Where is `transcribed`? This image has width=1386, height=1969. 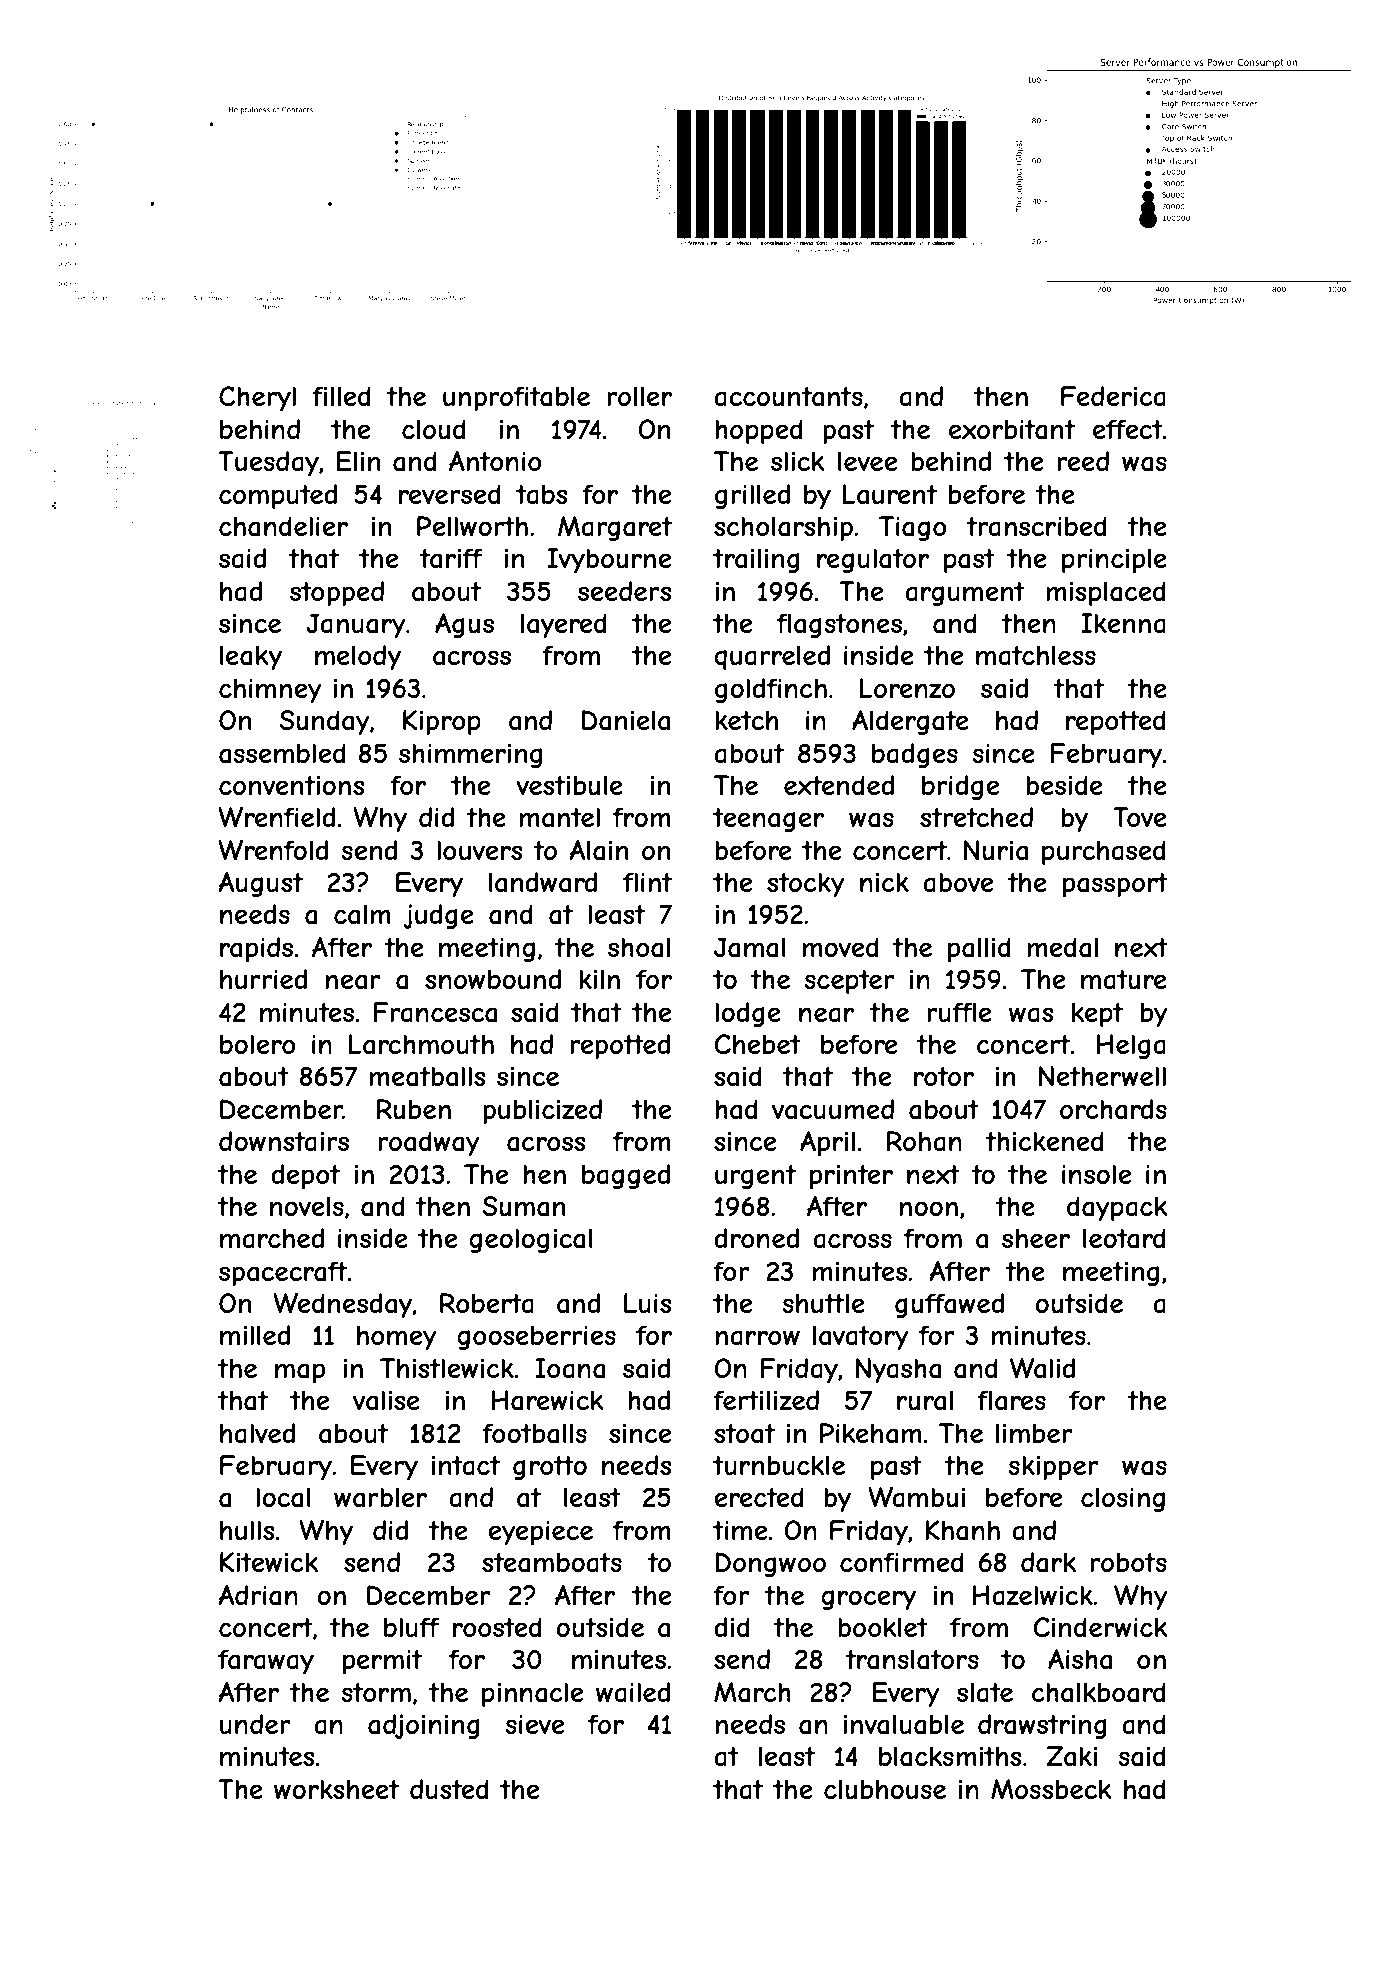 transcribed is located at coordinates (1037, 526).
